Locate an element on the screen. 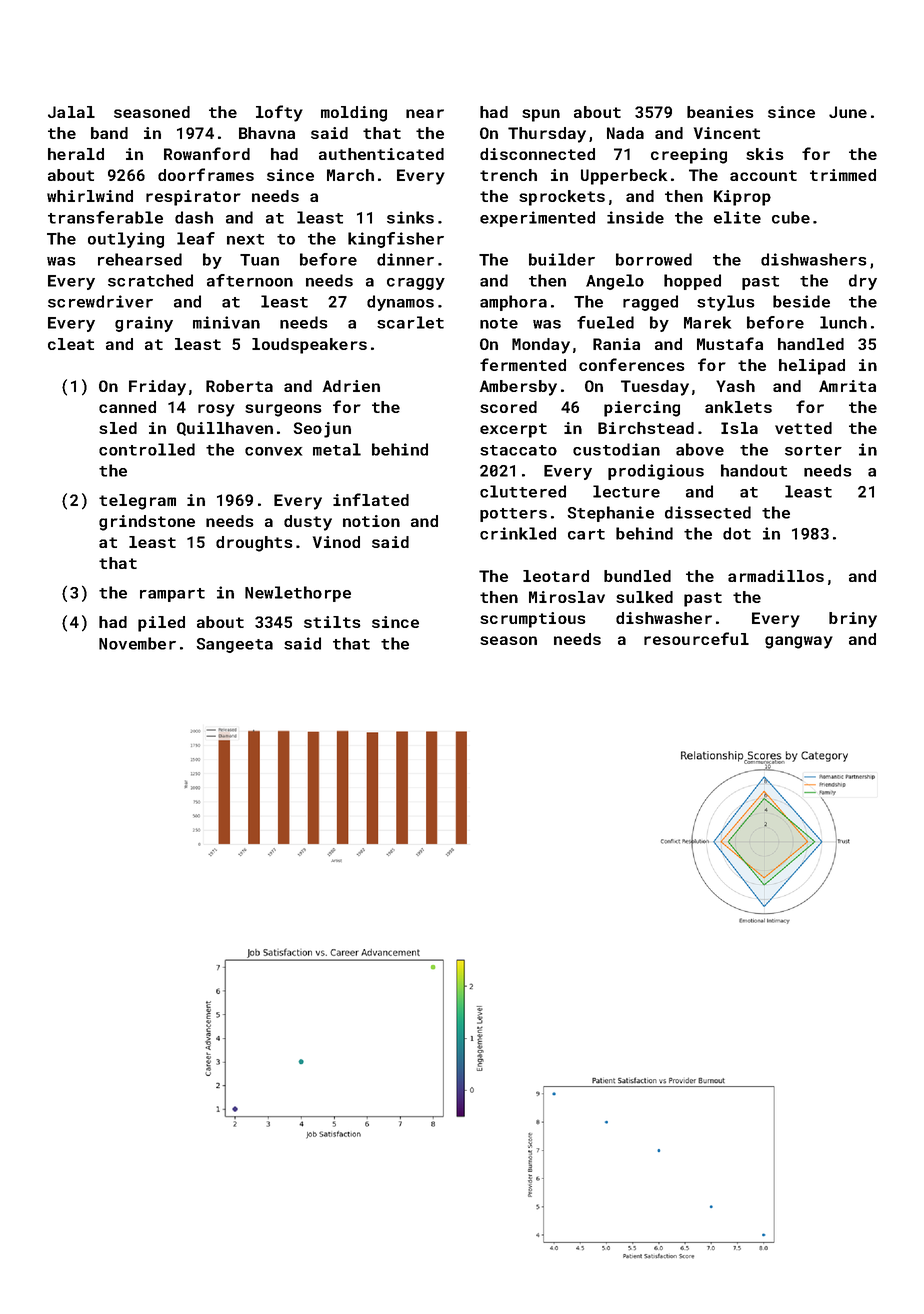  inflated is located at coordinates (371, 499).
